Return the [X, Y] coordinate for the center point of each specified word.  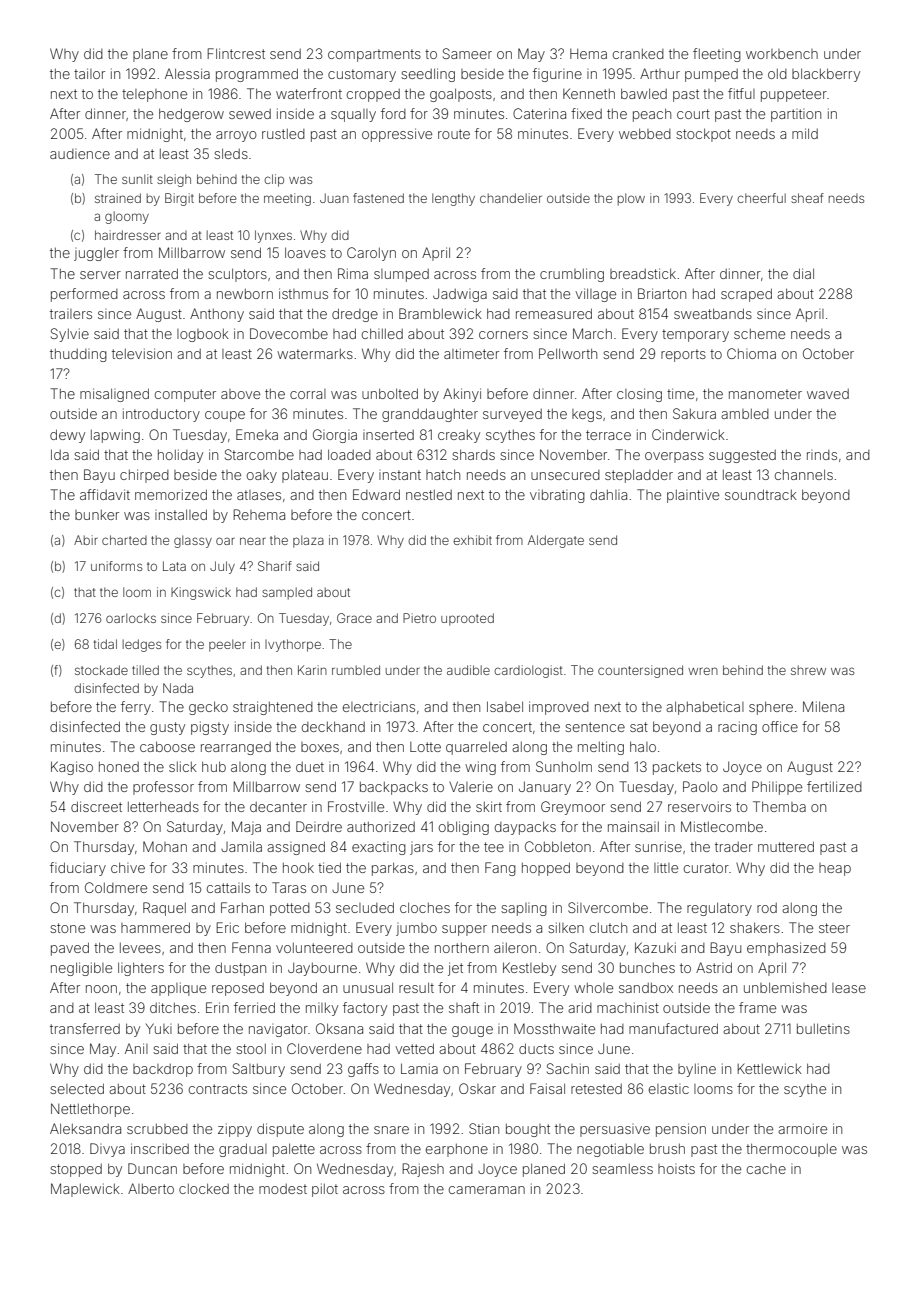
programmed [257, 75]
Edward [376, 494]
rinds [822, 455]
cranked [638, 54]
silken [566, 927]
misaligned [114, 395]
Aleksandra [85, 1128]
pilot [325, 1190]
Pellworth [568, 353]
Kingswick [201, 593]
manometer [765, 394]
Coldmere [116, 887]
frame [757, 1007]
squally [353, 115]
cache [766, 1169]
